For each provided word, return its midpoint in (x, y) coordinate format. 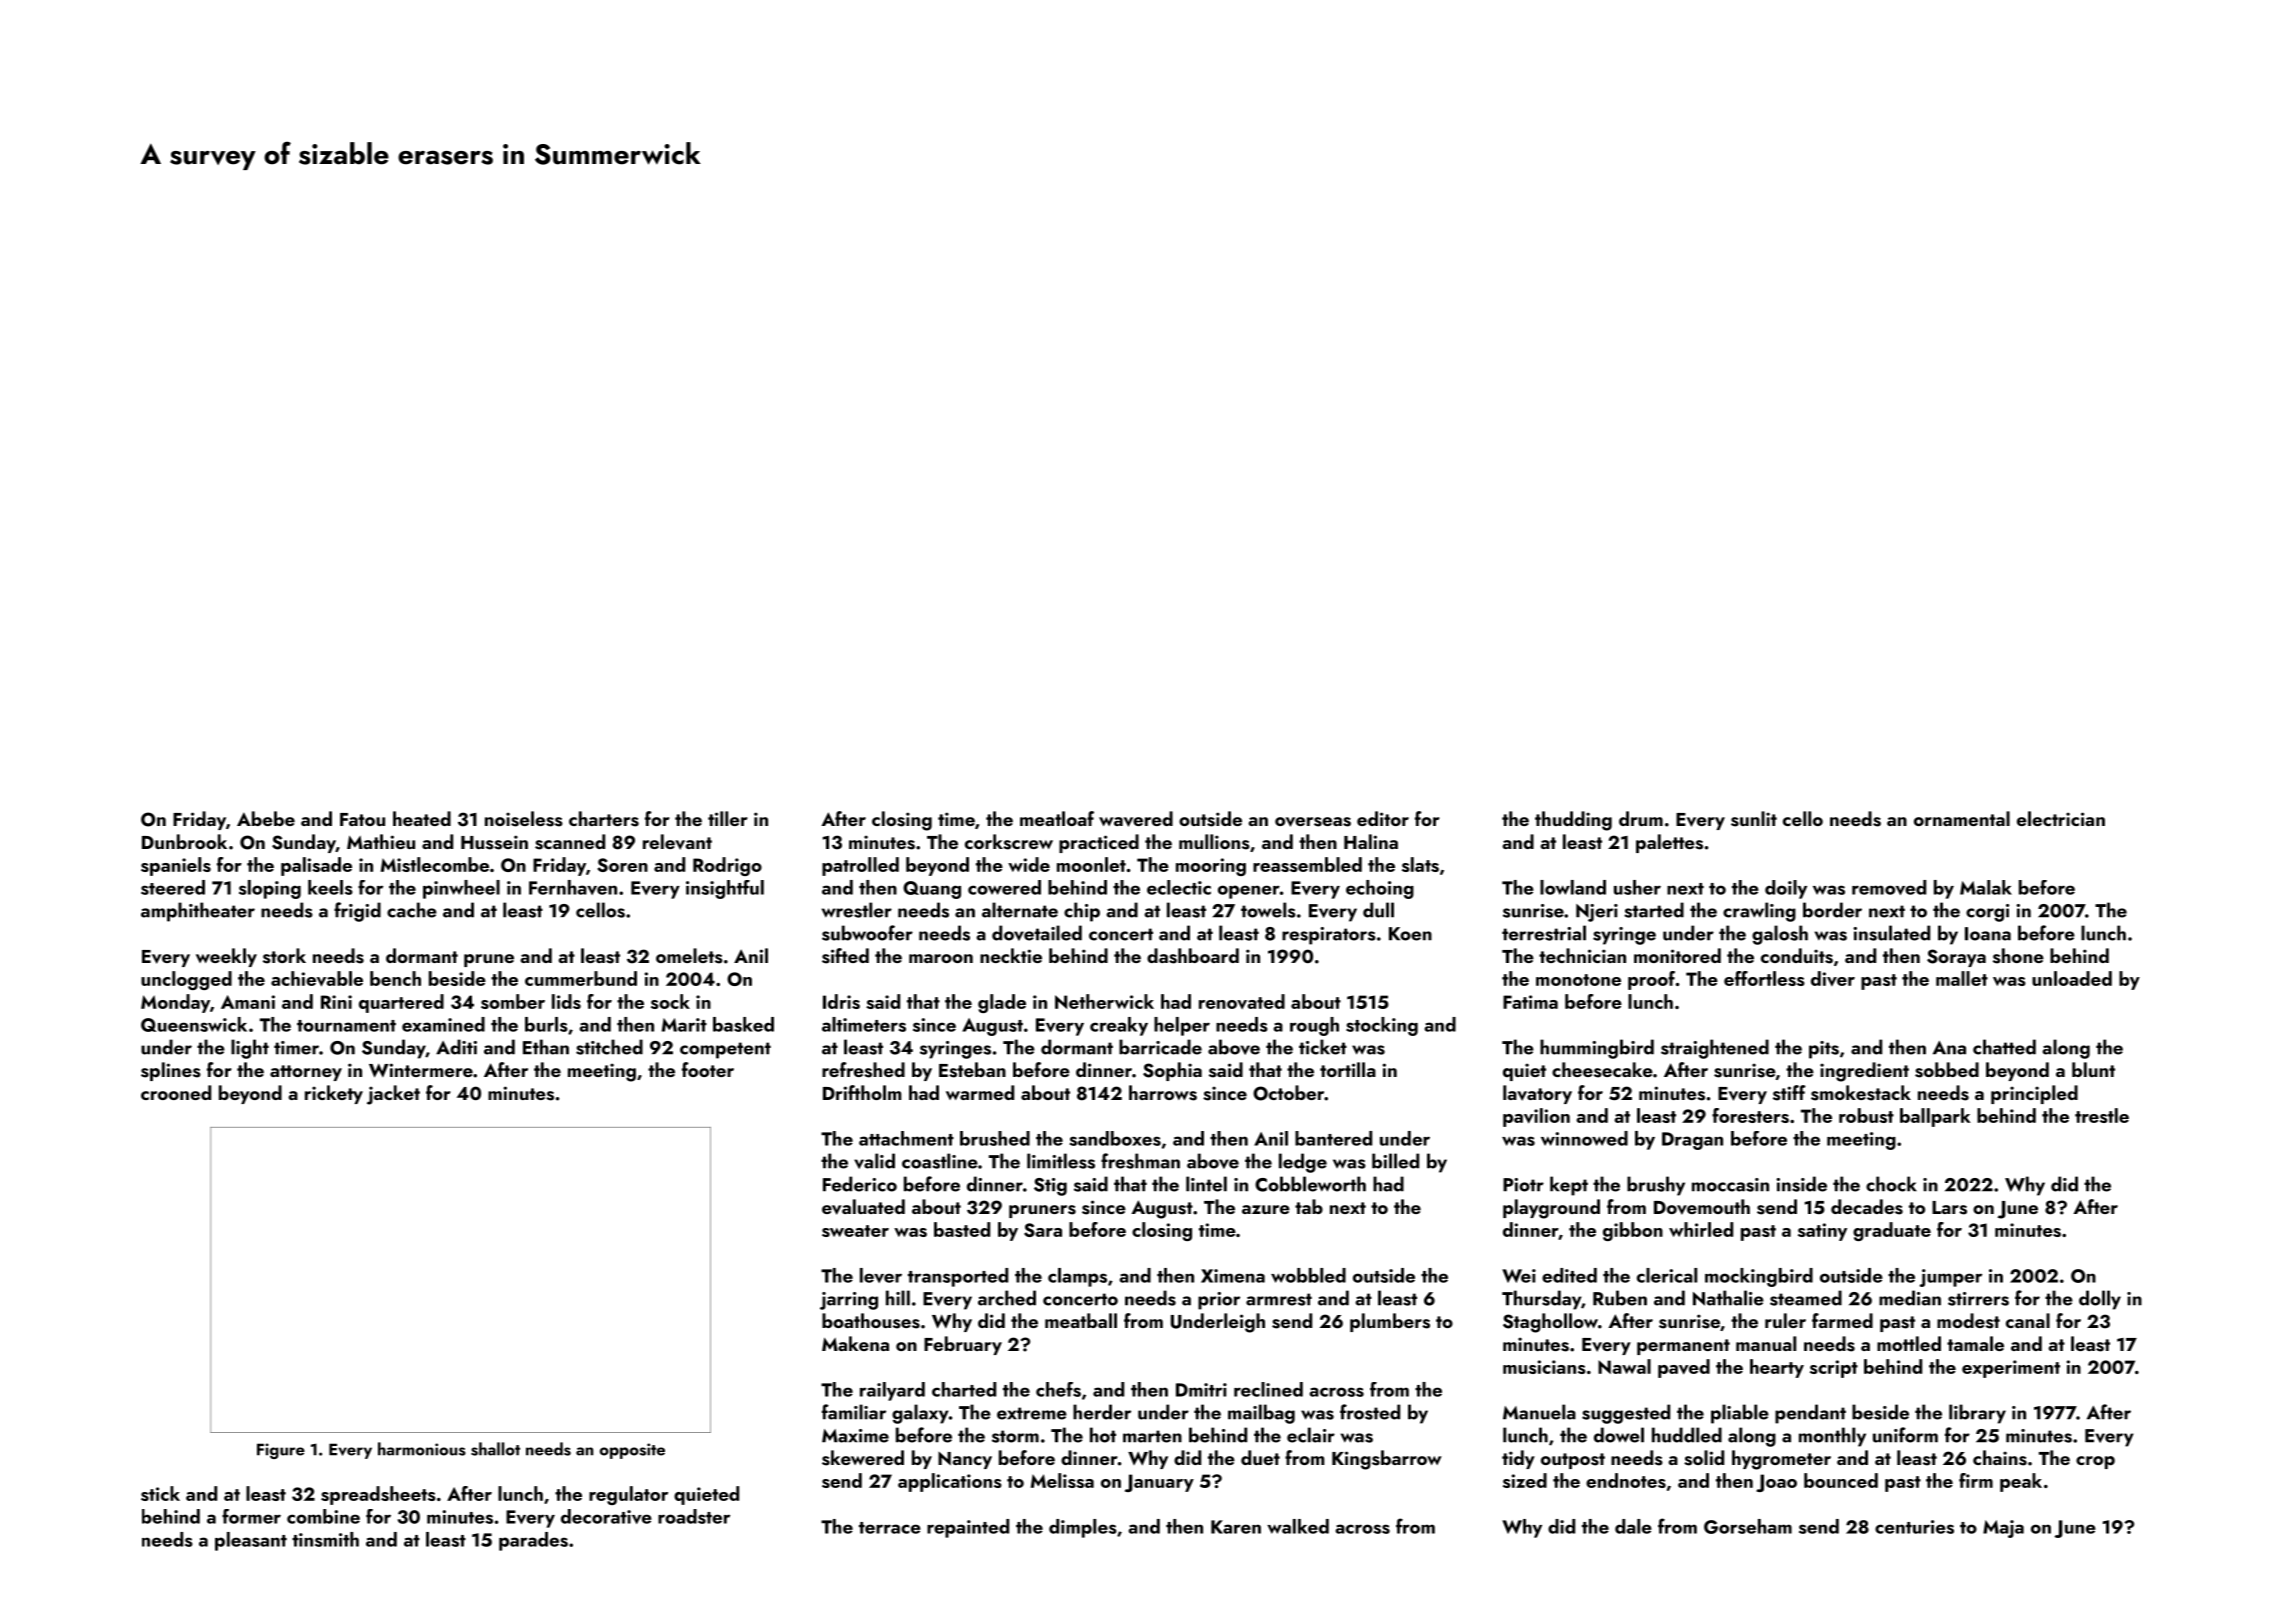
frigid (357, 912)
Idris (841, 1001)
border (1832, 910)
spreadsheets (378, 1495)
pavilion (1536, 1117)
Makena (855, 1343)
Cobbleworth (1310, 1184)
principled (2034, 1094)
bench (395, 978)
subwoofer (867, 933)
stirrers (1978, 1299)
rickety (334, 1094)
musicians (1544, 1367)
